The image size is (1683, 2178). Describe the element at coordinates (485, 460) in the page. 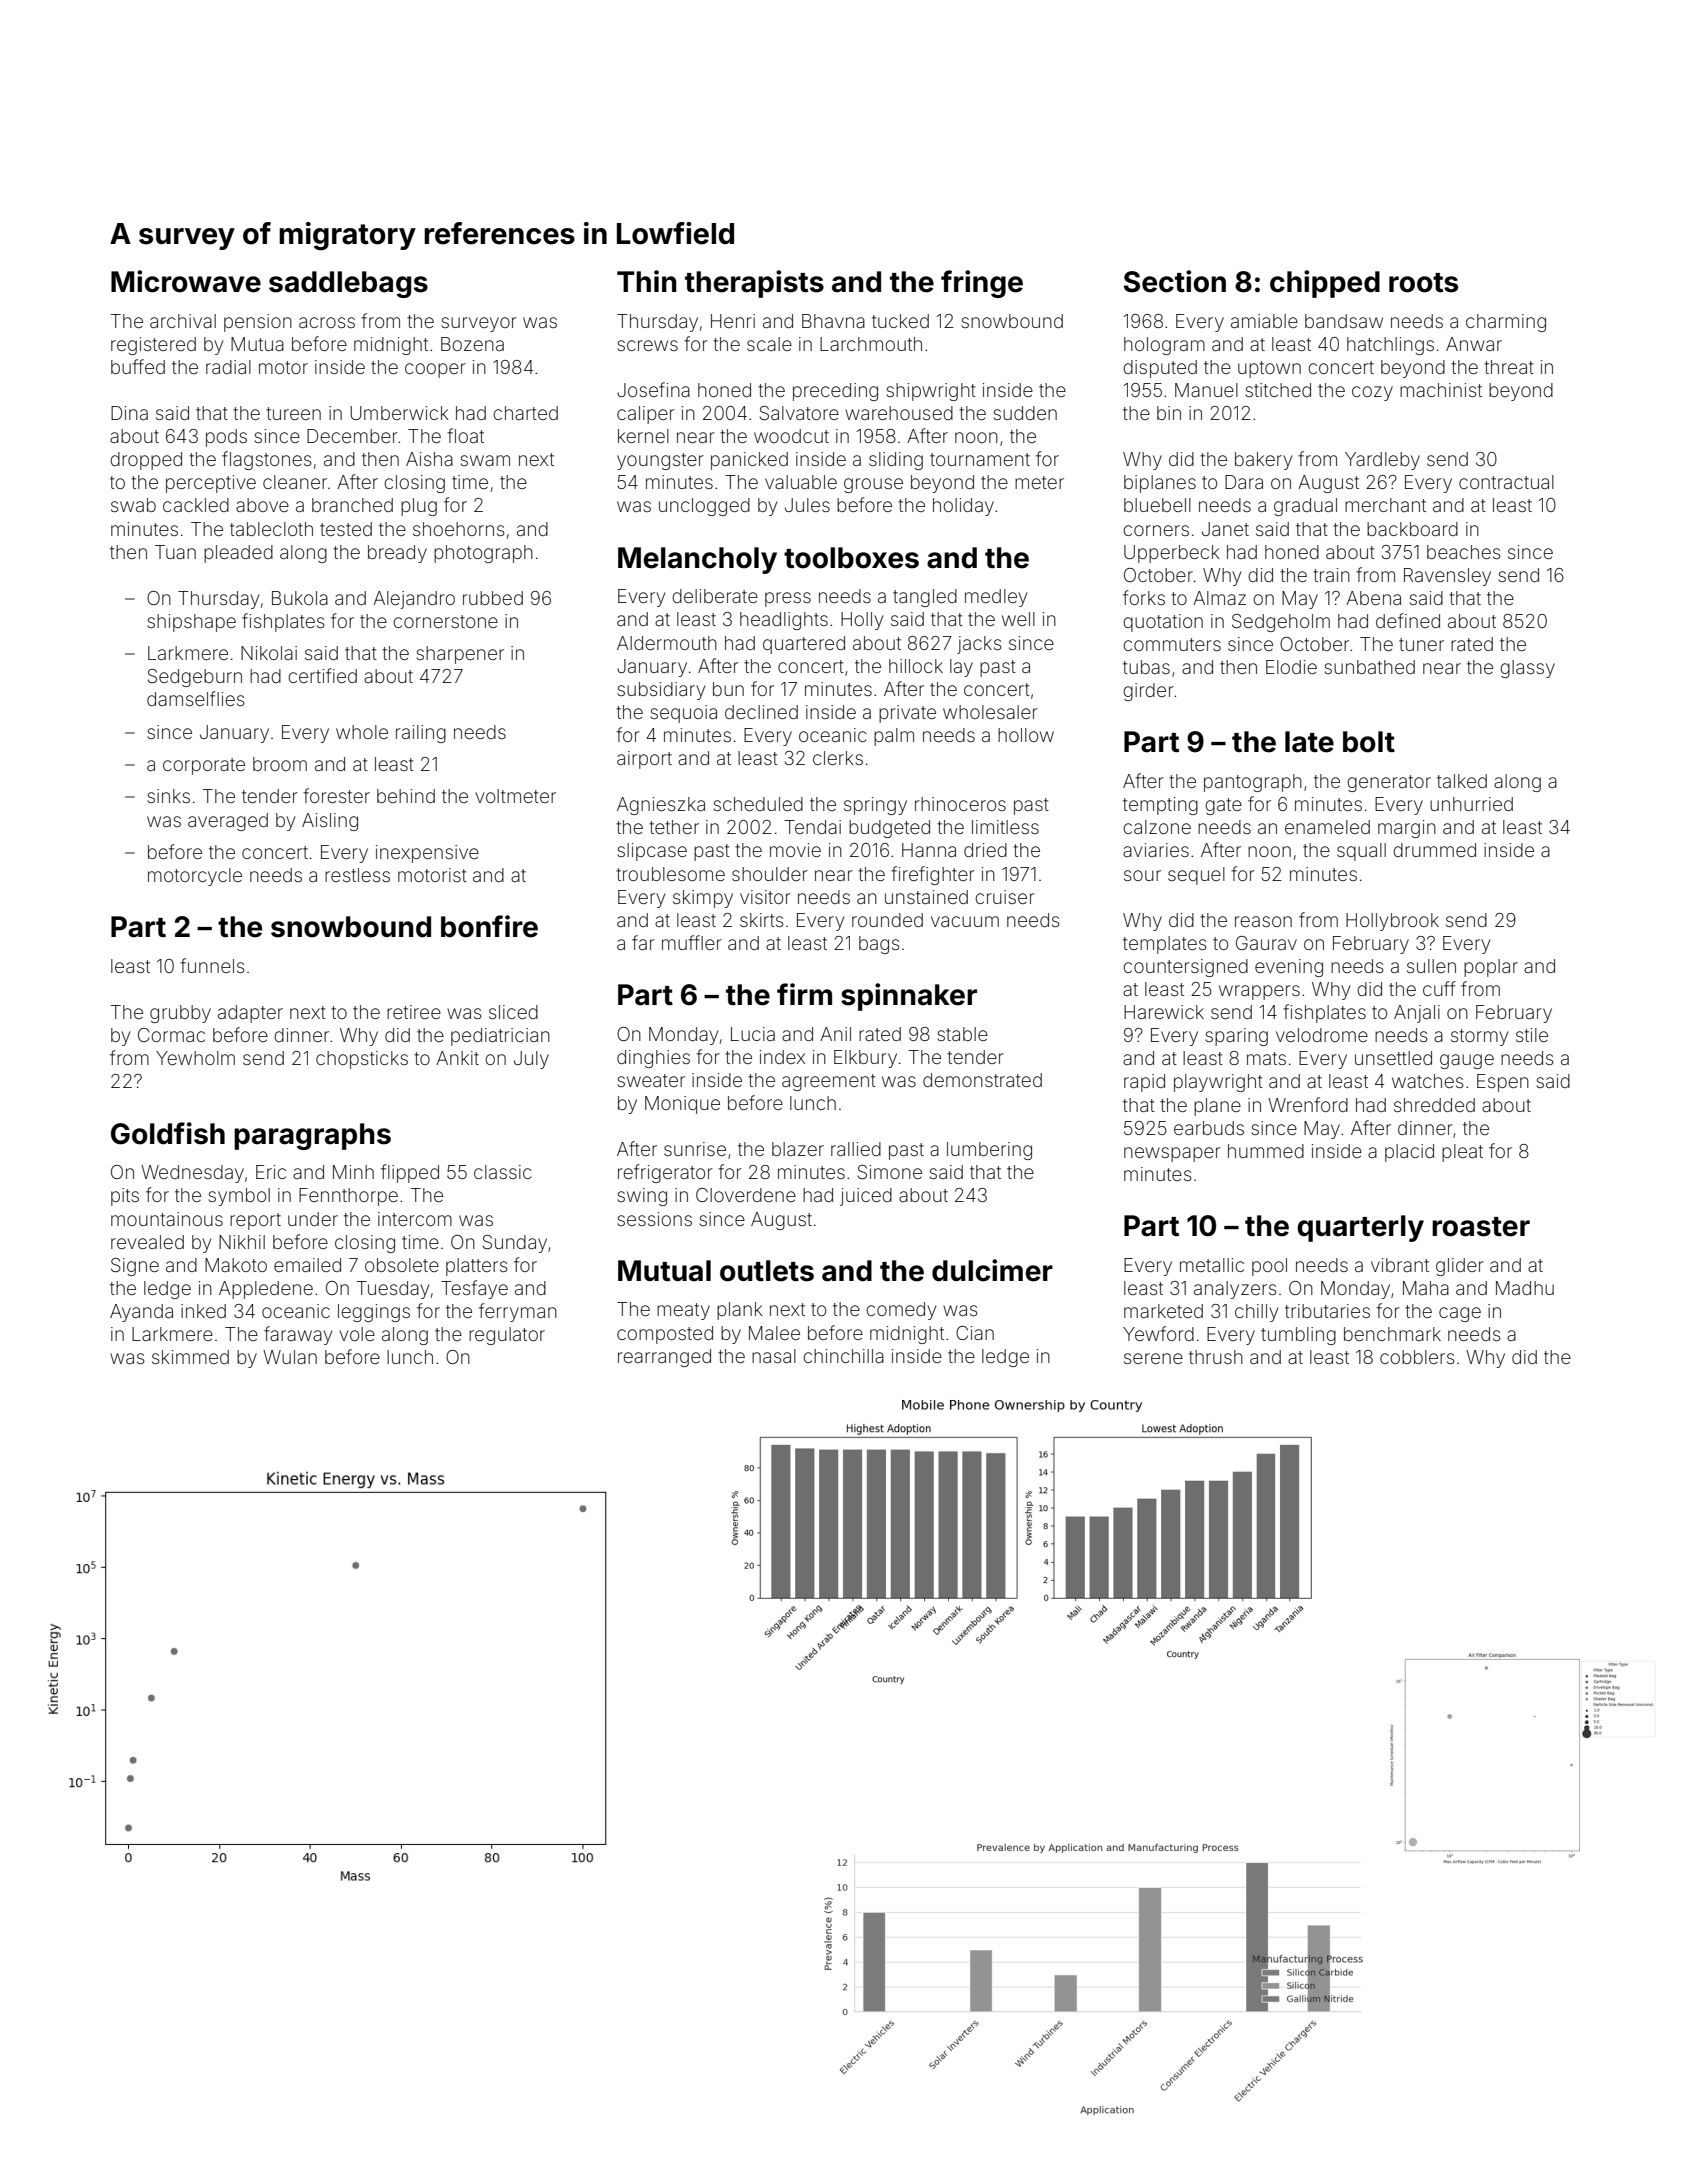

I see `swam` at that location.
